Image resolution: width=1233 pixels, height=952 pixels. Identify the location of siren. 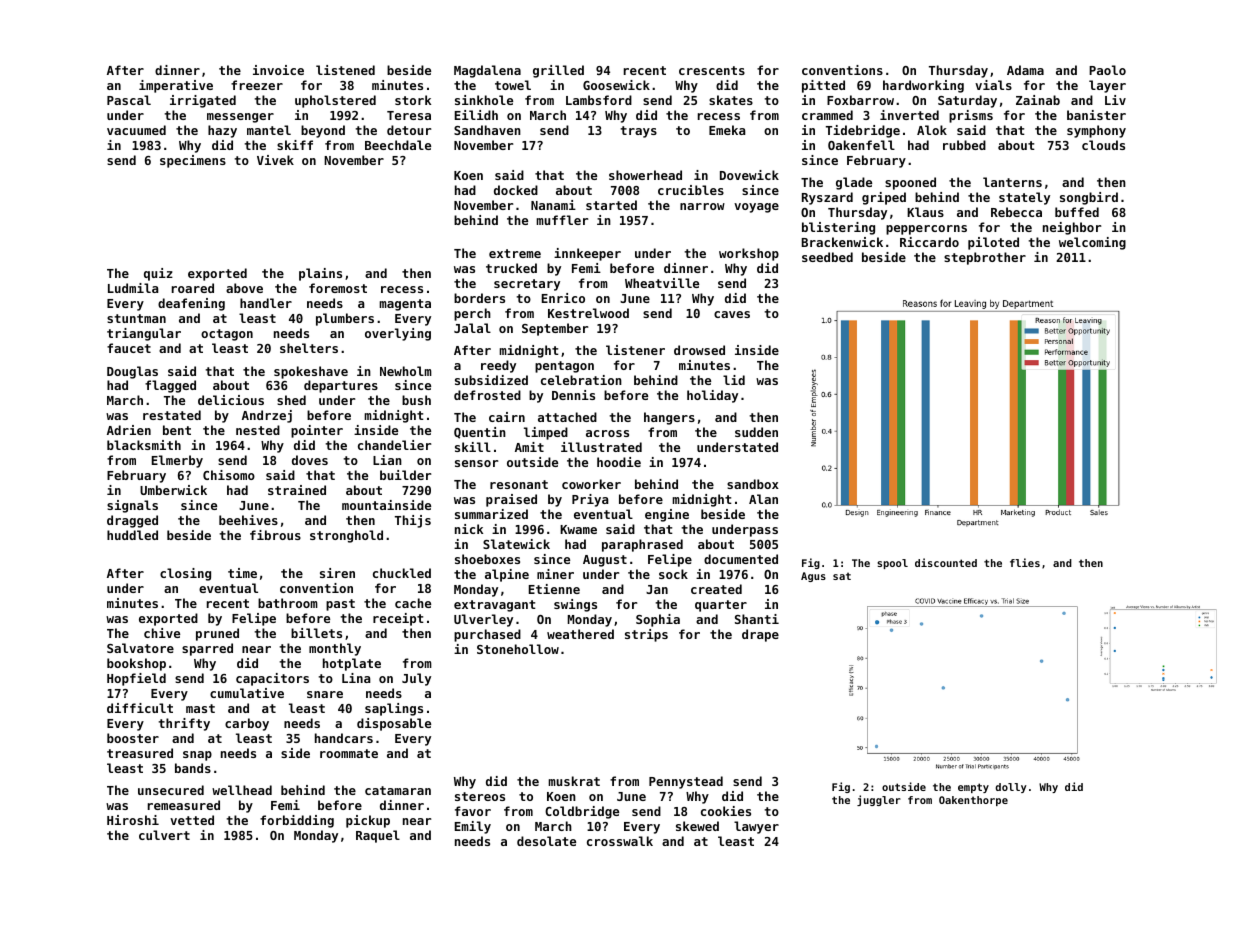
(337, 573).
